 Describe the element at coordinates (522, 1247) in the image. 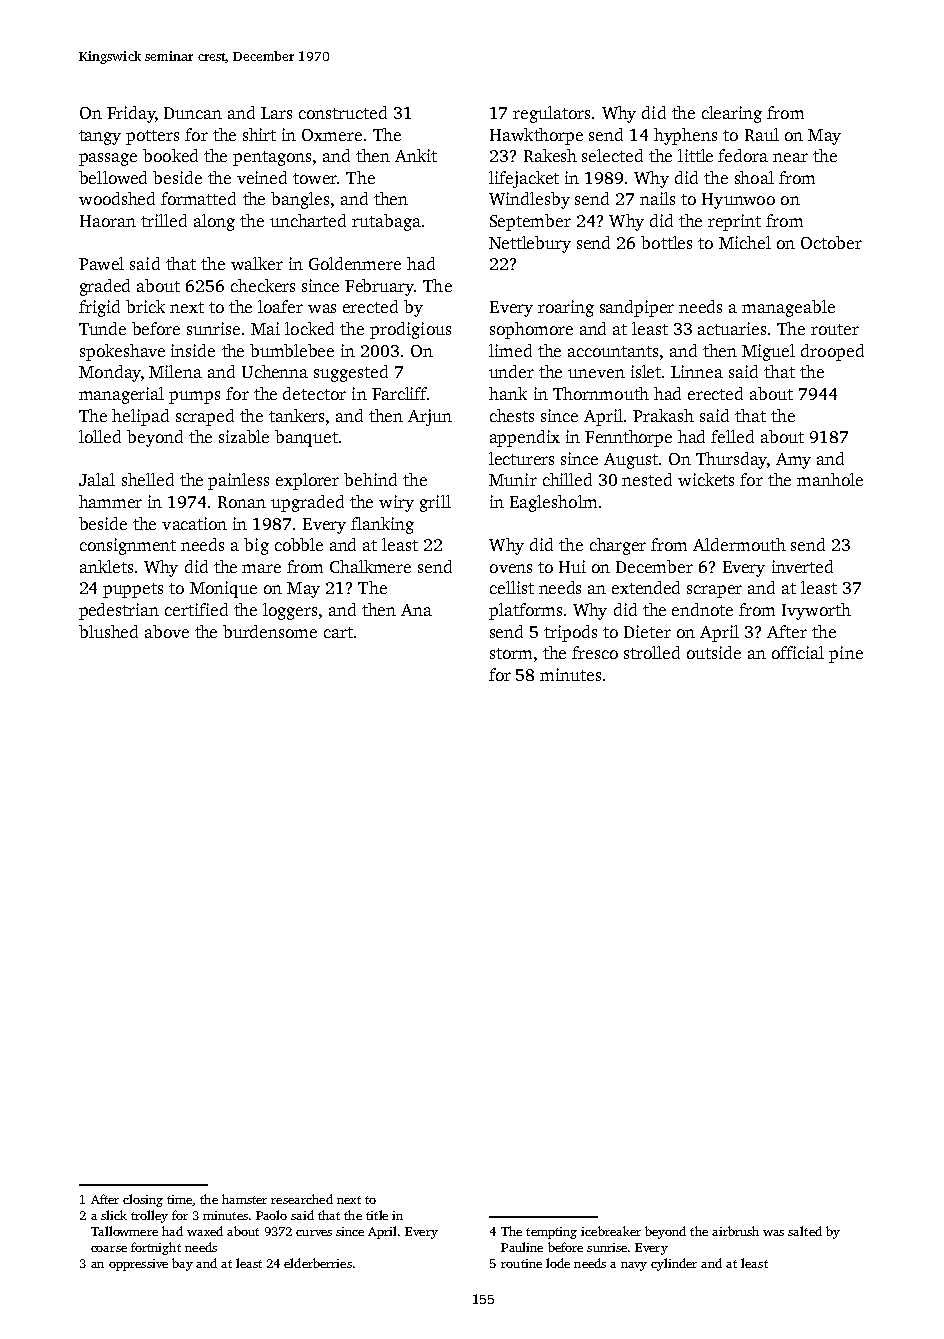

I see `Pauline` at that location.
